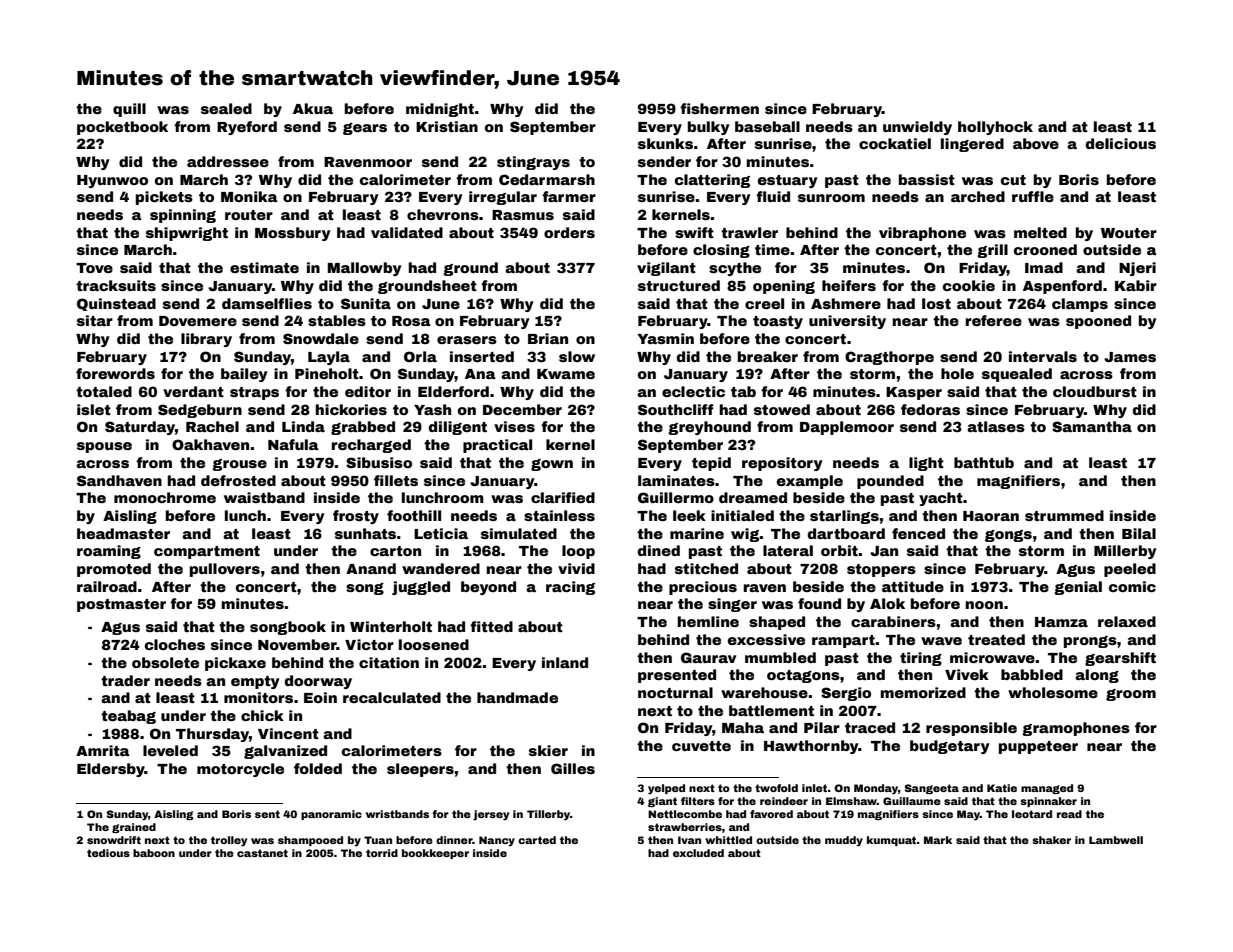 Image resolution: width=1233 pixels, height=952 pixels. Describe the element at coordinates (95, 320) in the screenshot. I see `sitar` at that location.
